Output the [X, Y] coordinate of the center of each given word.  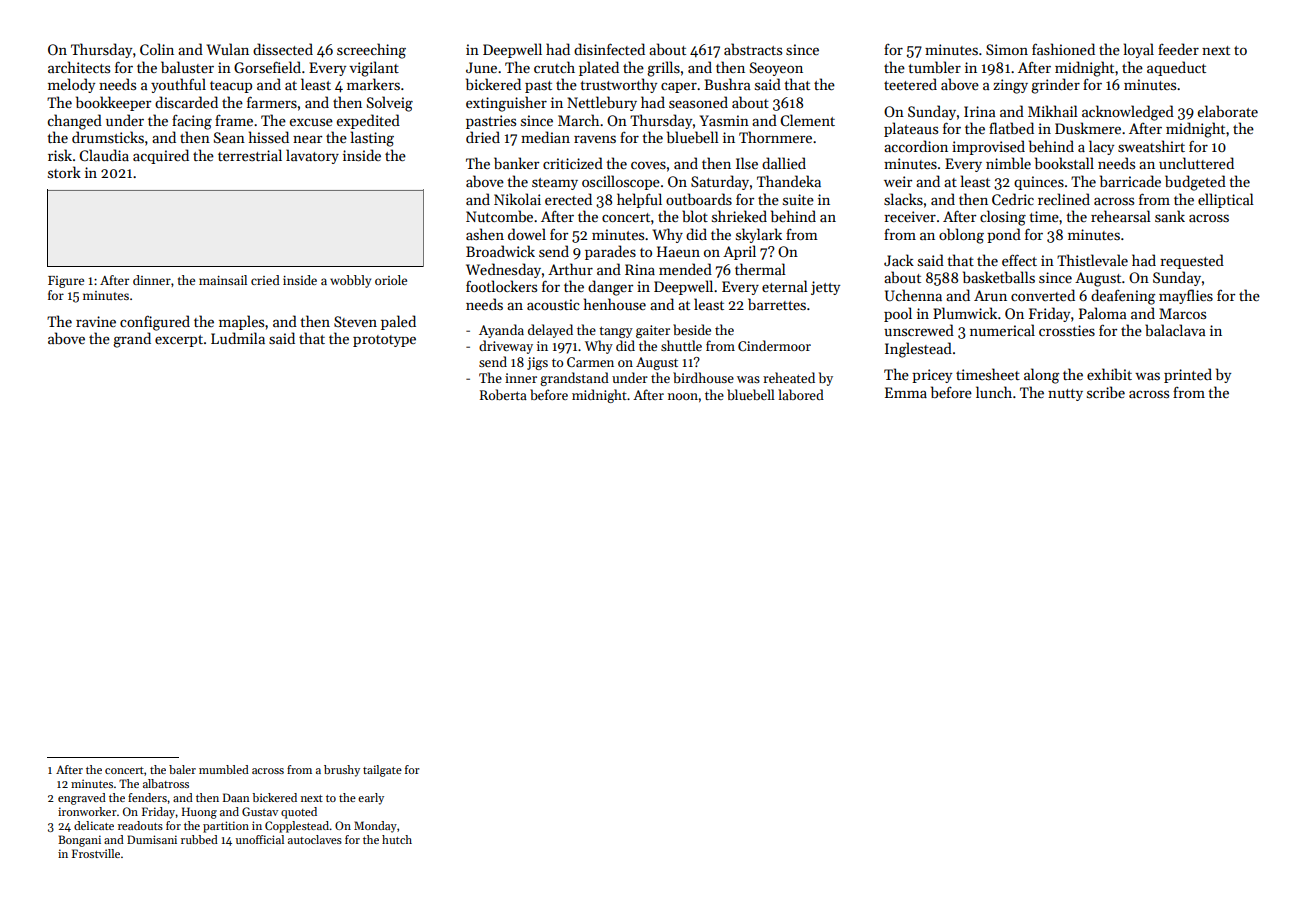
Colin [157, 49]
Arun [990, 295]
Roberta [503, 394]
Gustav [260, 811]
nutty [1065, 395]
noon [683, 396]
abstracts [753, 49]
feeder [1178, 49]
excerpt [179, 341]
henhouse [615, 304]
